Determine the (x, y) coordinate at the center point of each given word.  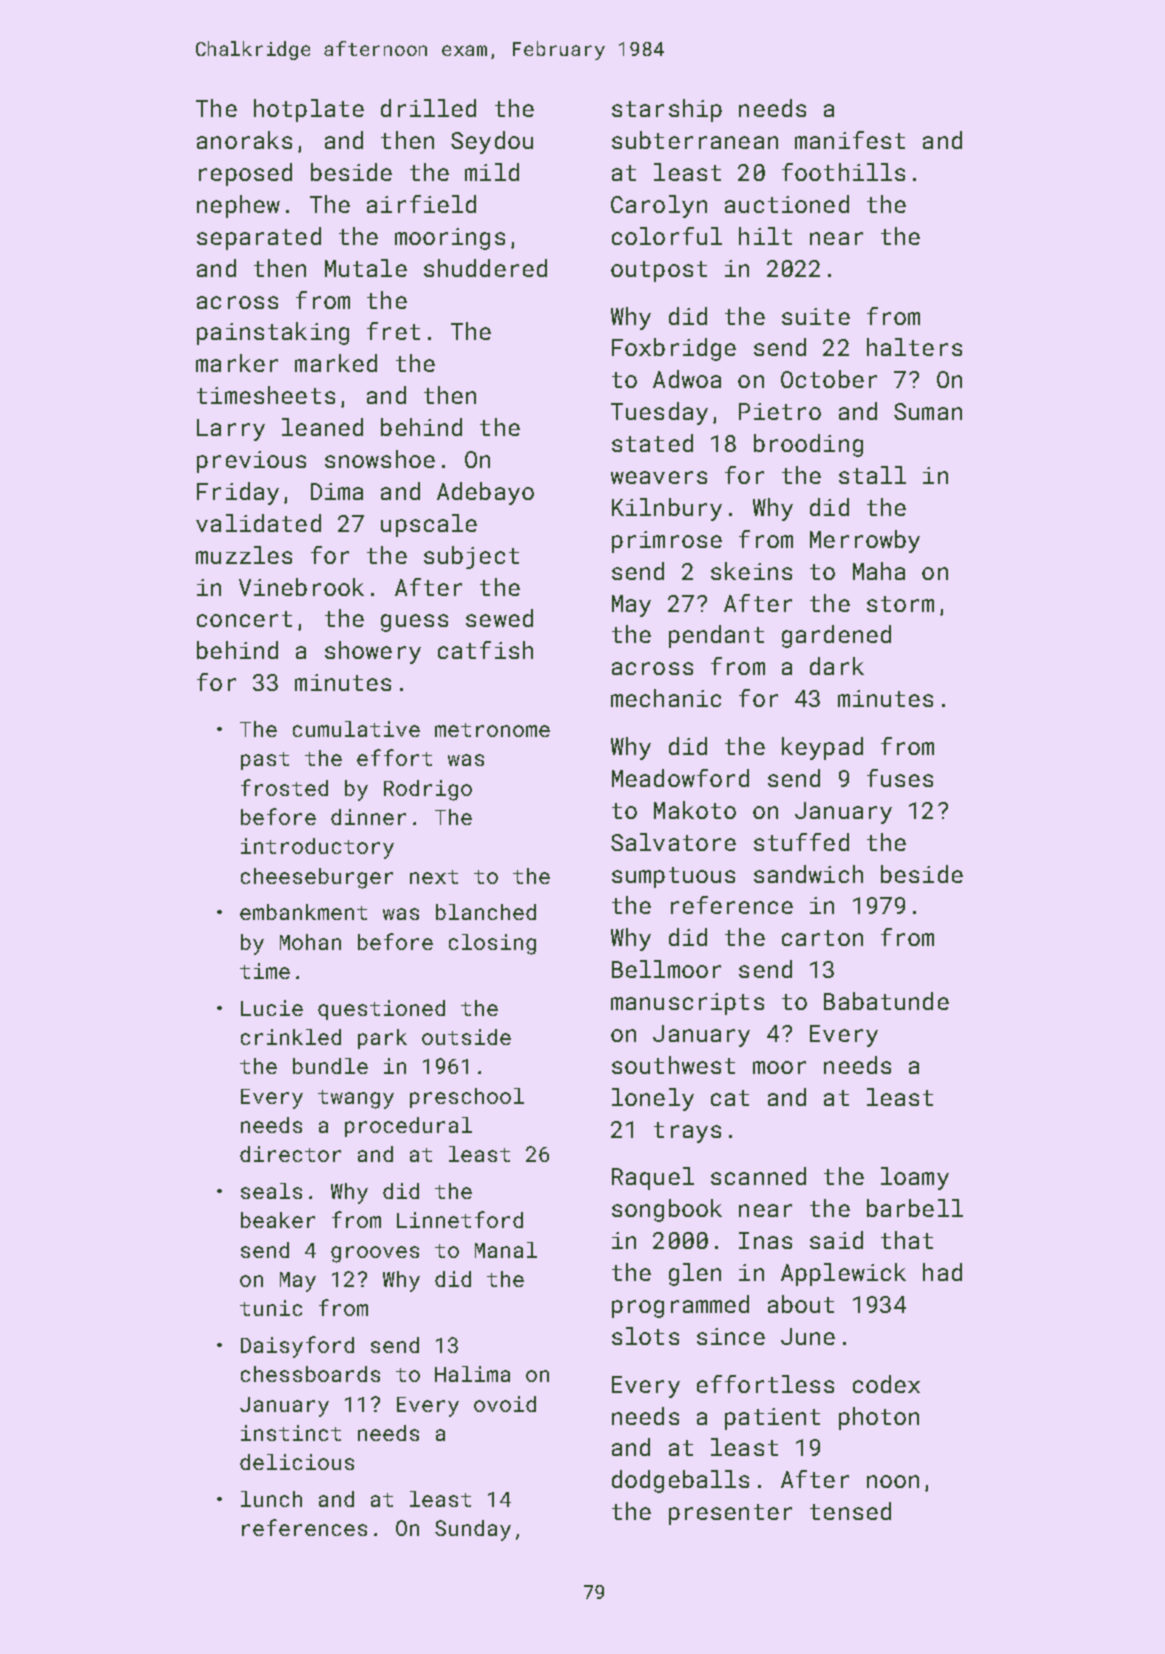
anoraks (244, 140)
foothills (843, 172)
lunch (271, 1499)
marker (237, 363)
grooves (375, 1254)
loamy (915, 1178)
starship (667, 110)
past (265, 761)
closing (492, 944)
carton (822, 938)
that (907, 1240)
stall (872, 475)
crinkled (291, 1037)
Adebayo (485, 493)
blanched (486, 912)
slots (645, 1336)
